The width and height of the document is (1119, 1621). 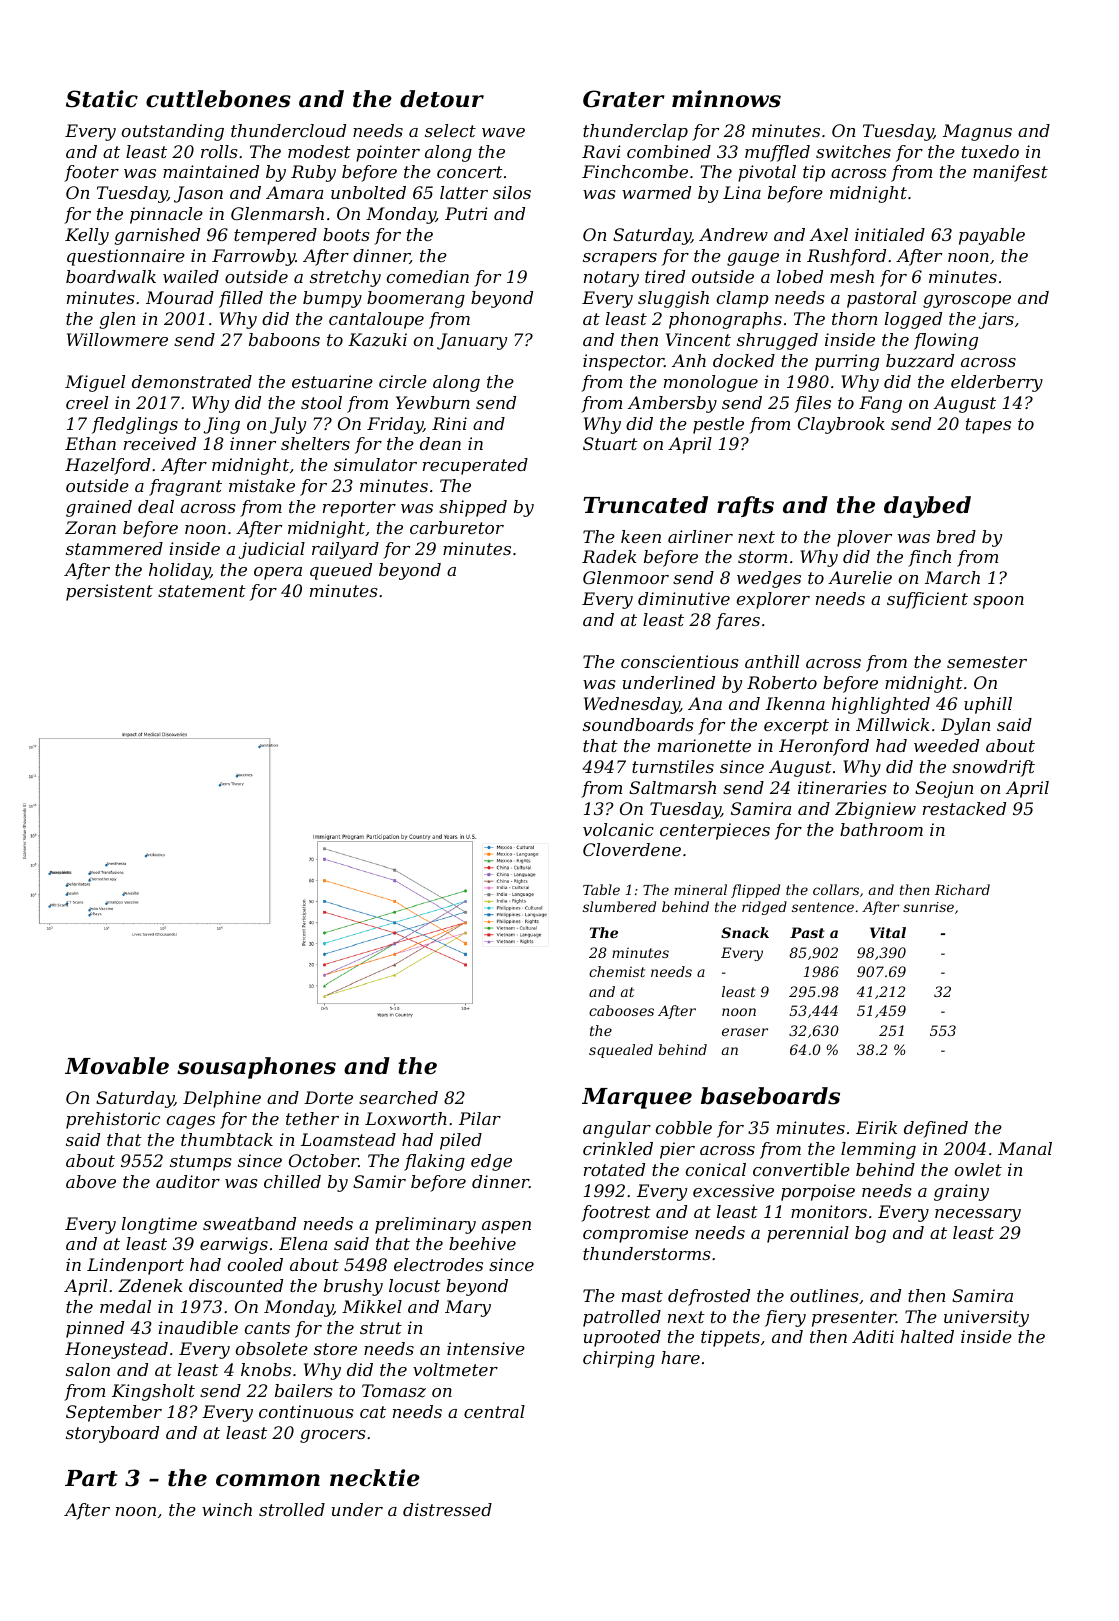 What do you see at coordinates (180, 297) in the document?
I see `Mourad` at bounding box center [180, 297].
